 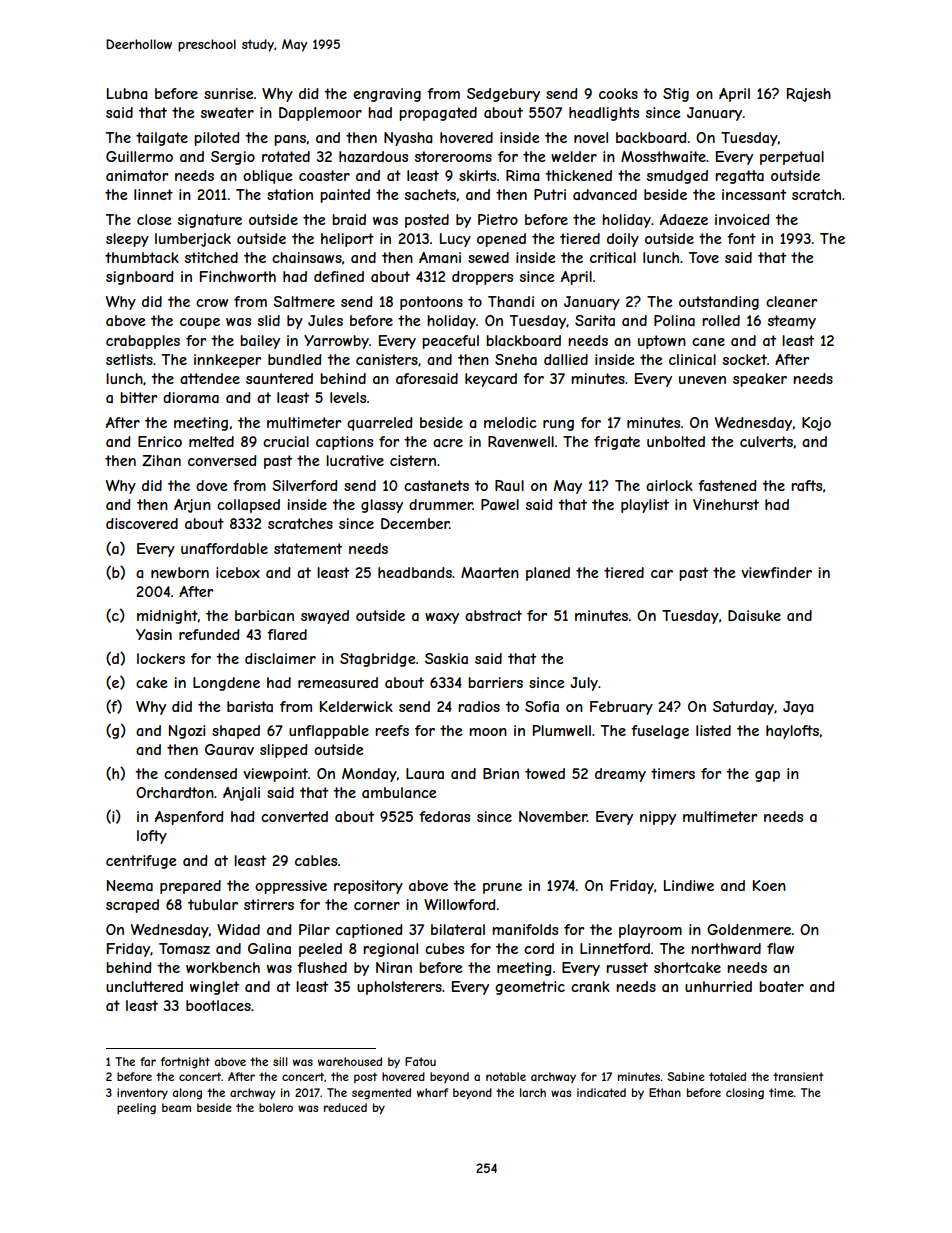 I want to click on perpetual, so click(x=792, y=158).
